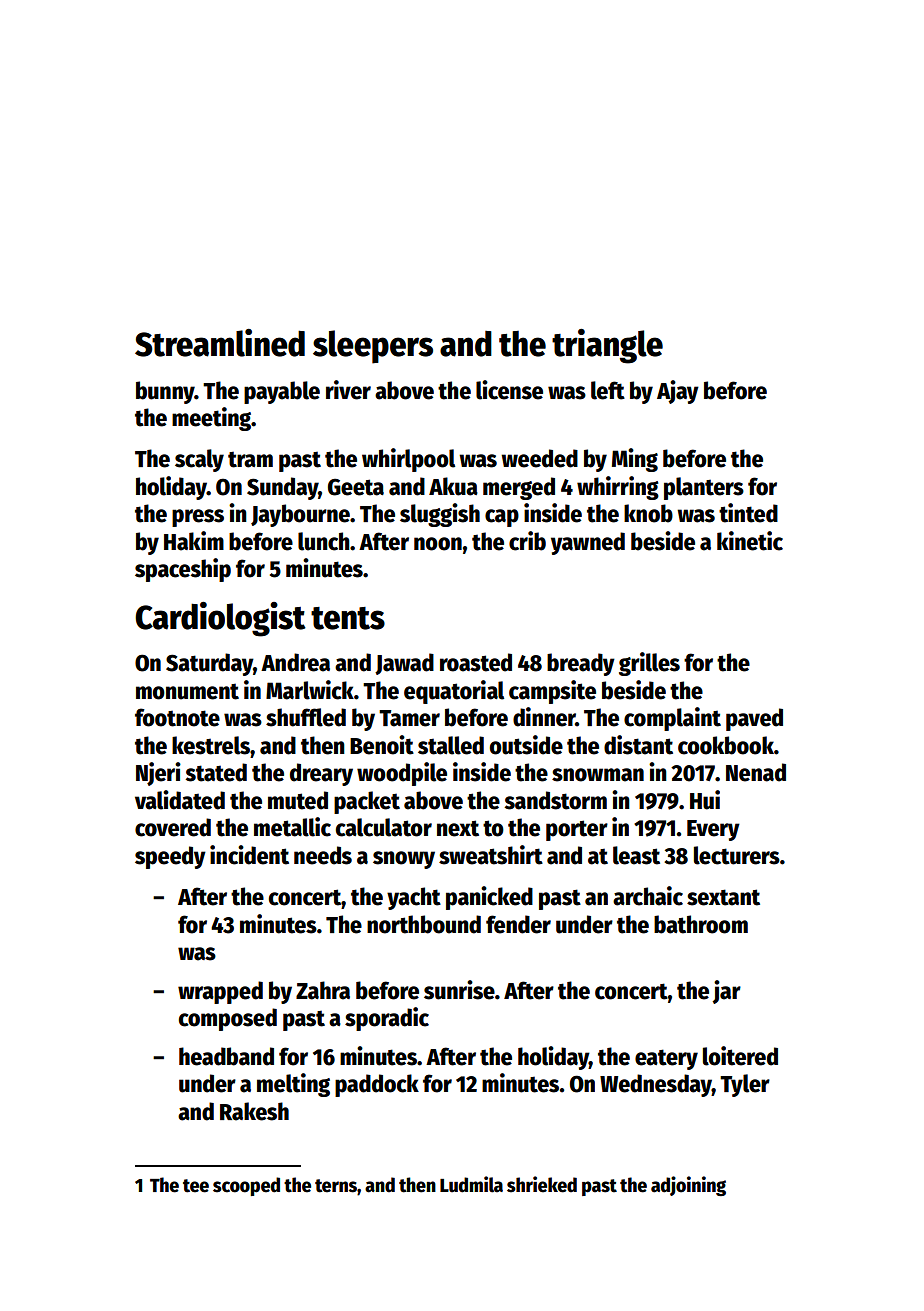 Image resolution: width=924 pixels, height=1311 pixels. Describe the element at coordinates (220, 343) in the screenshot. I see `Streamlined` at that location.
